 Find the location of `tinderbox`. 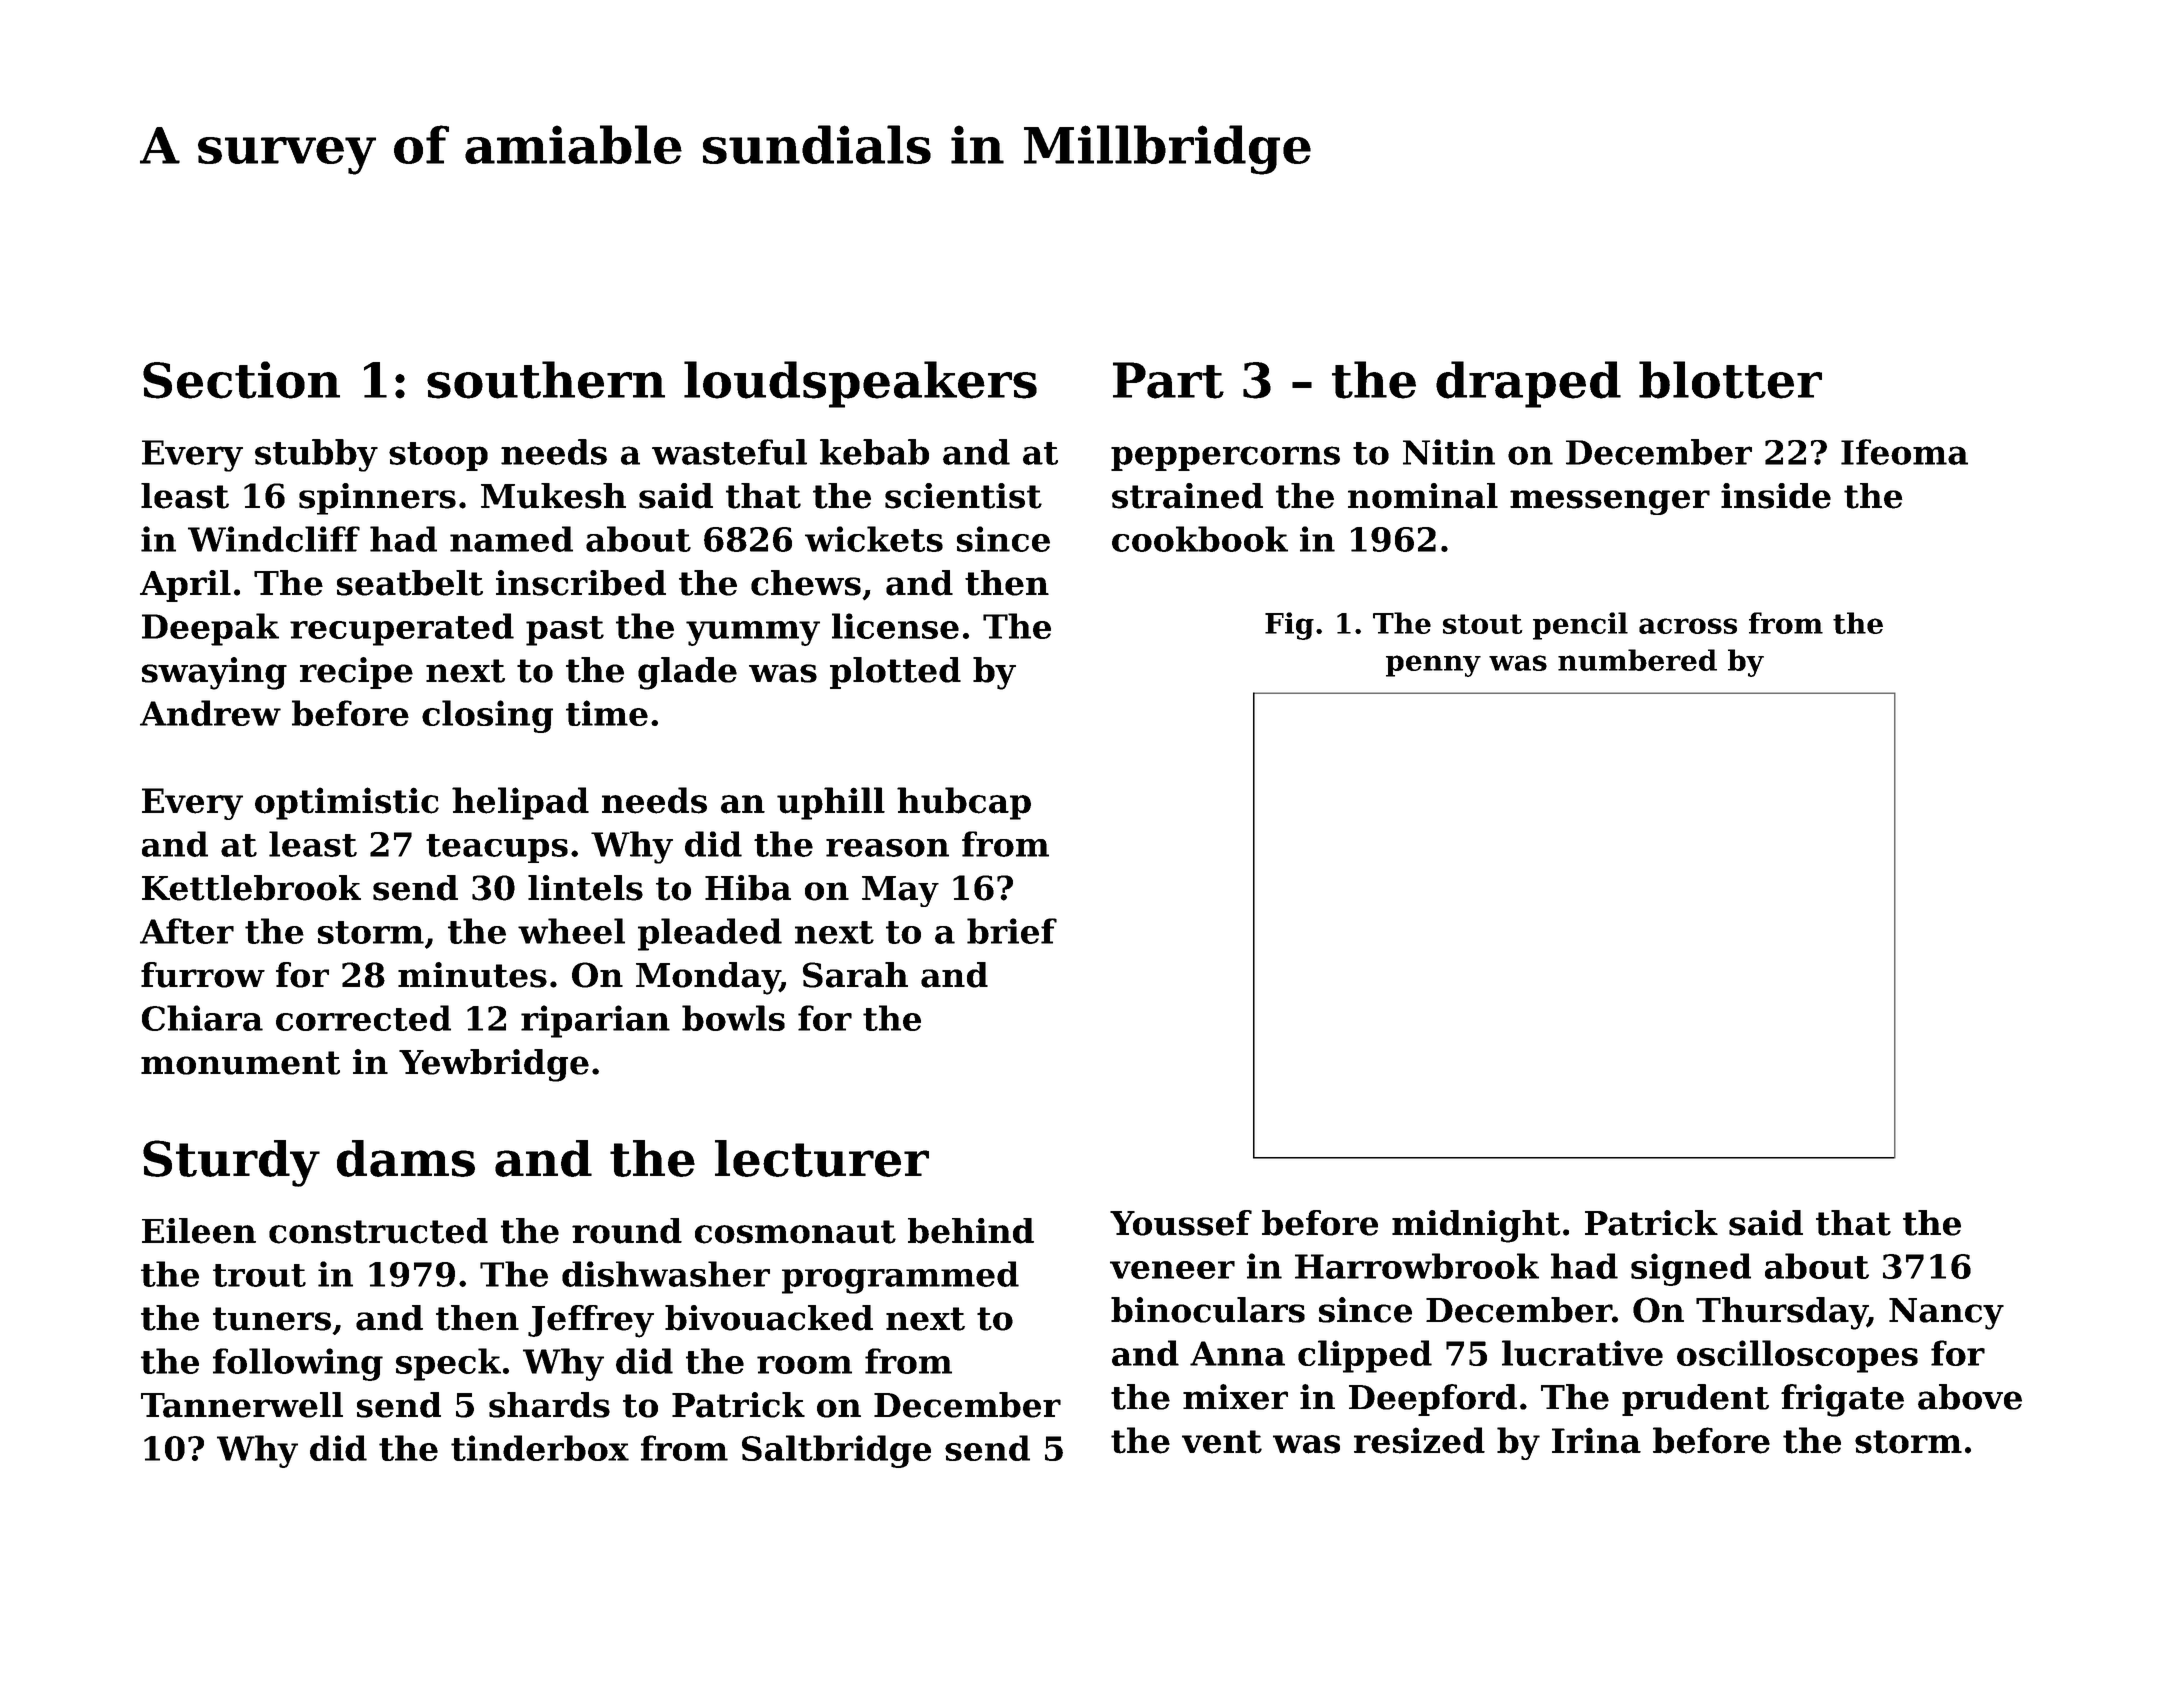

tinderbox is located at coordinates (540, 1448).
